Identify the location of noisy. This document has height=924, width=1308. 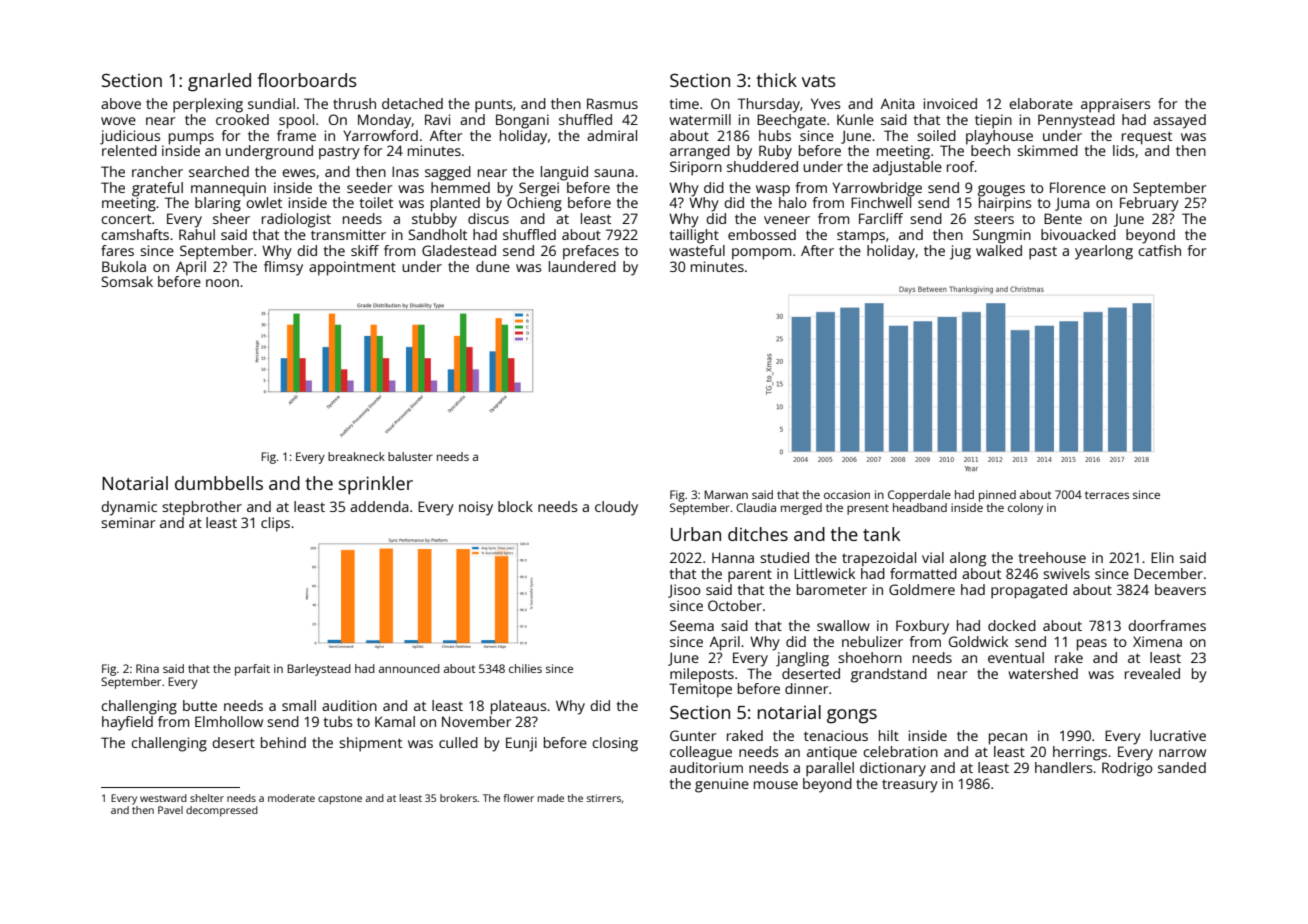
(476, 508).
